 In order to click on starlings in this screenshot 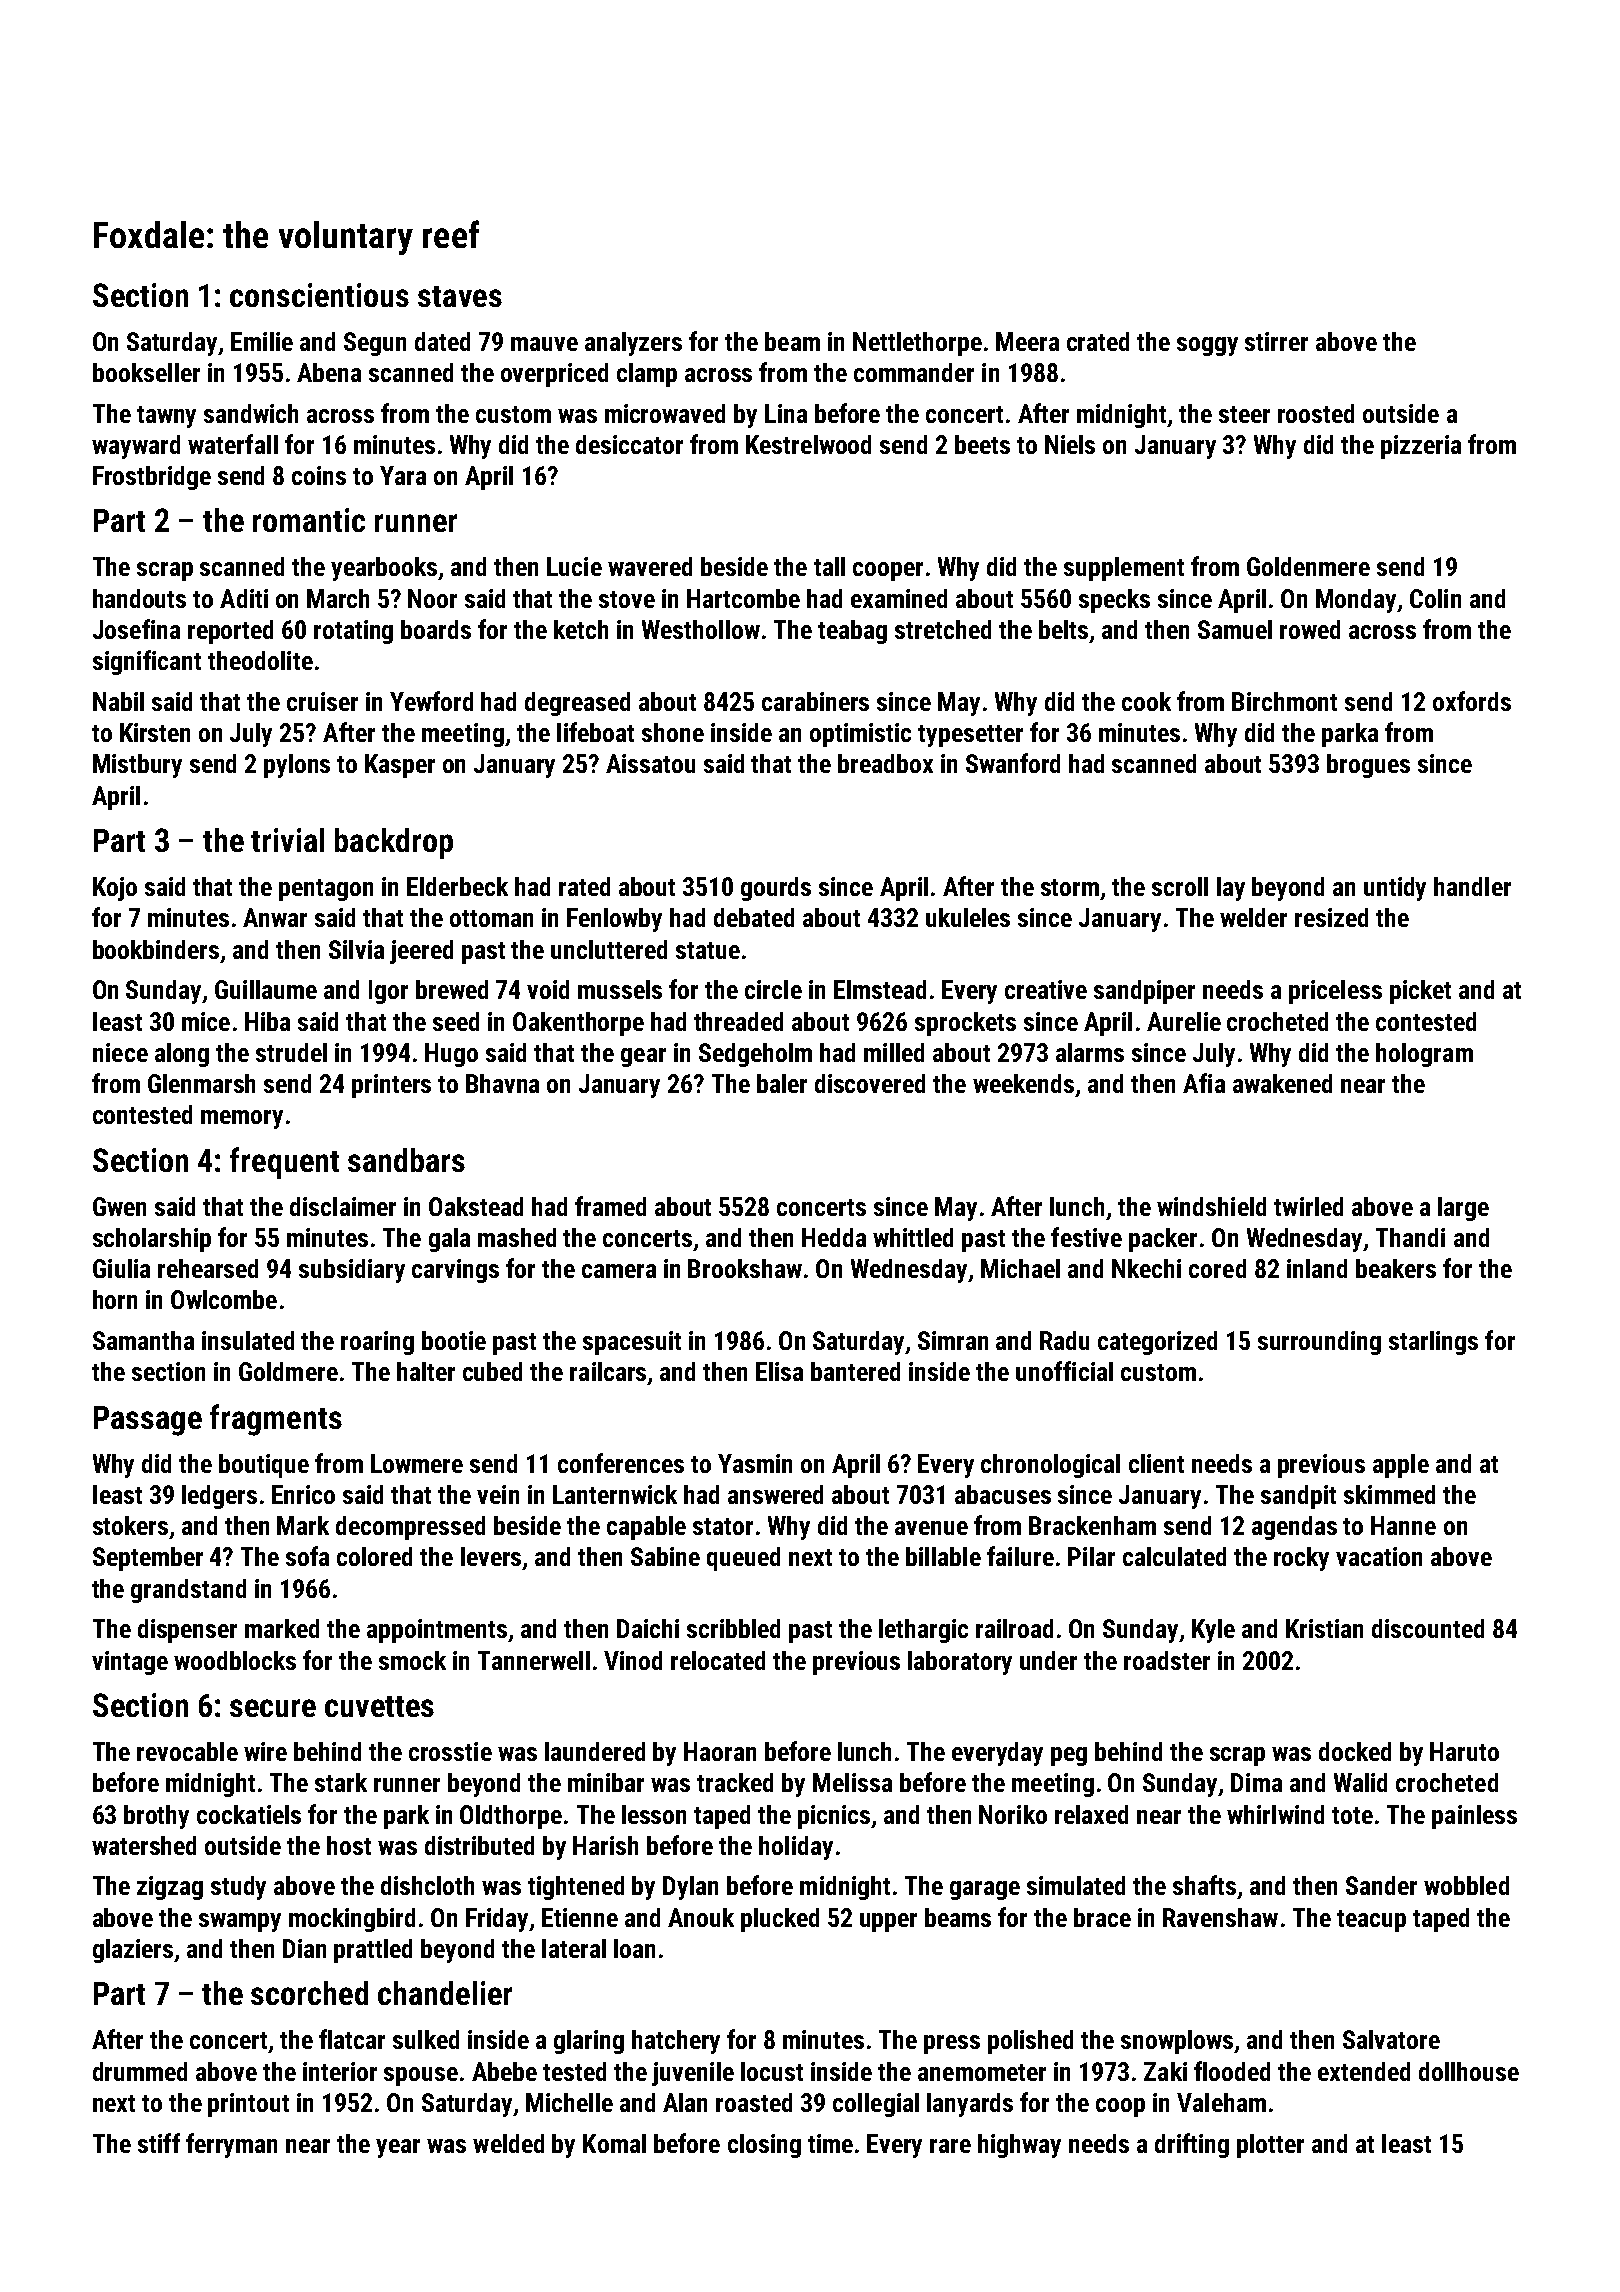, I will do `click(1433, 1343)`.
